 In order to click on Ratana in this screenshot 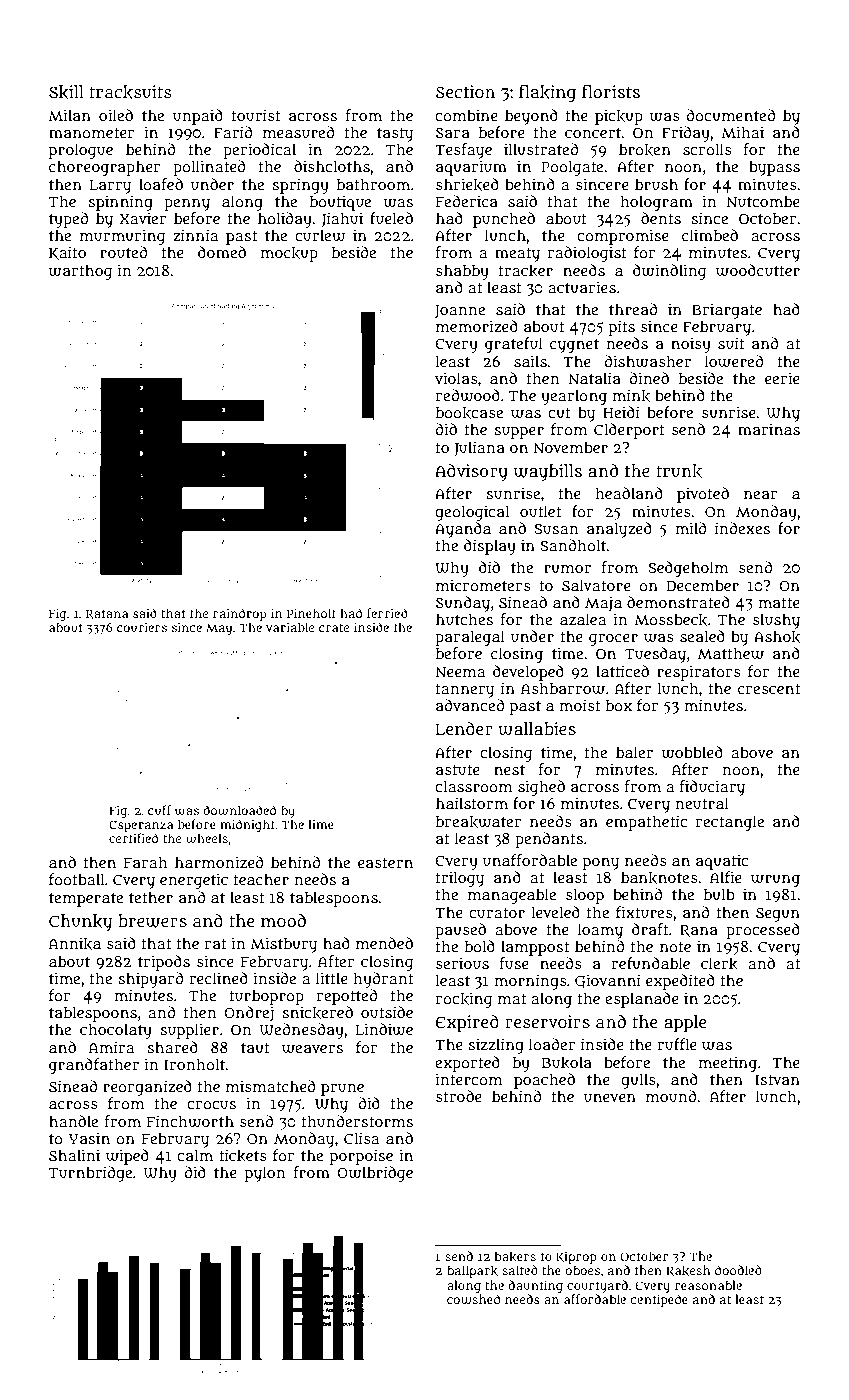, I will do `click(107, 614)`.
